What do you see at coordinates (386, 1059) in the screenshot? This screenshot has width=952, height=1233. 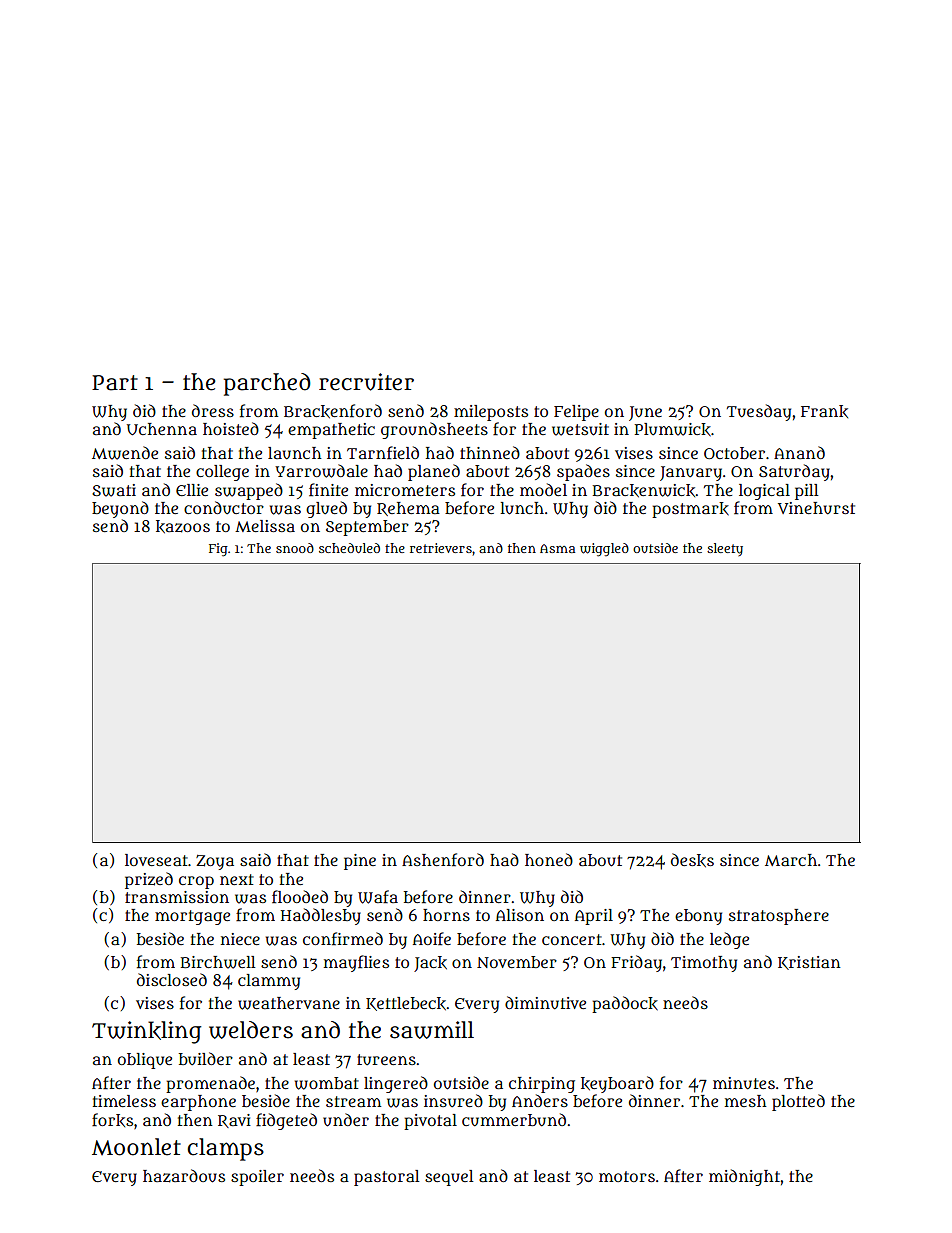 I see `tureens` at bounding box center [386, 1059].
